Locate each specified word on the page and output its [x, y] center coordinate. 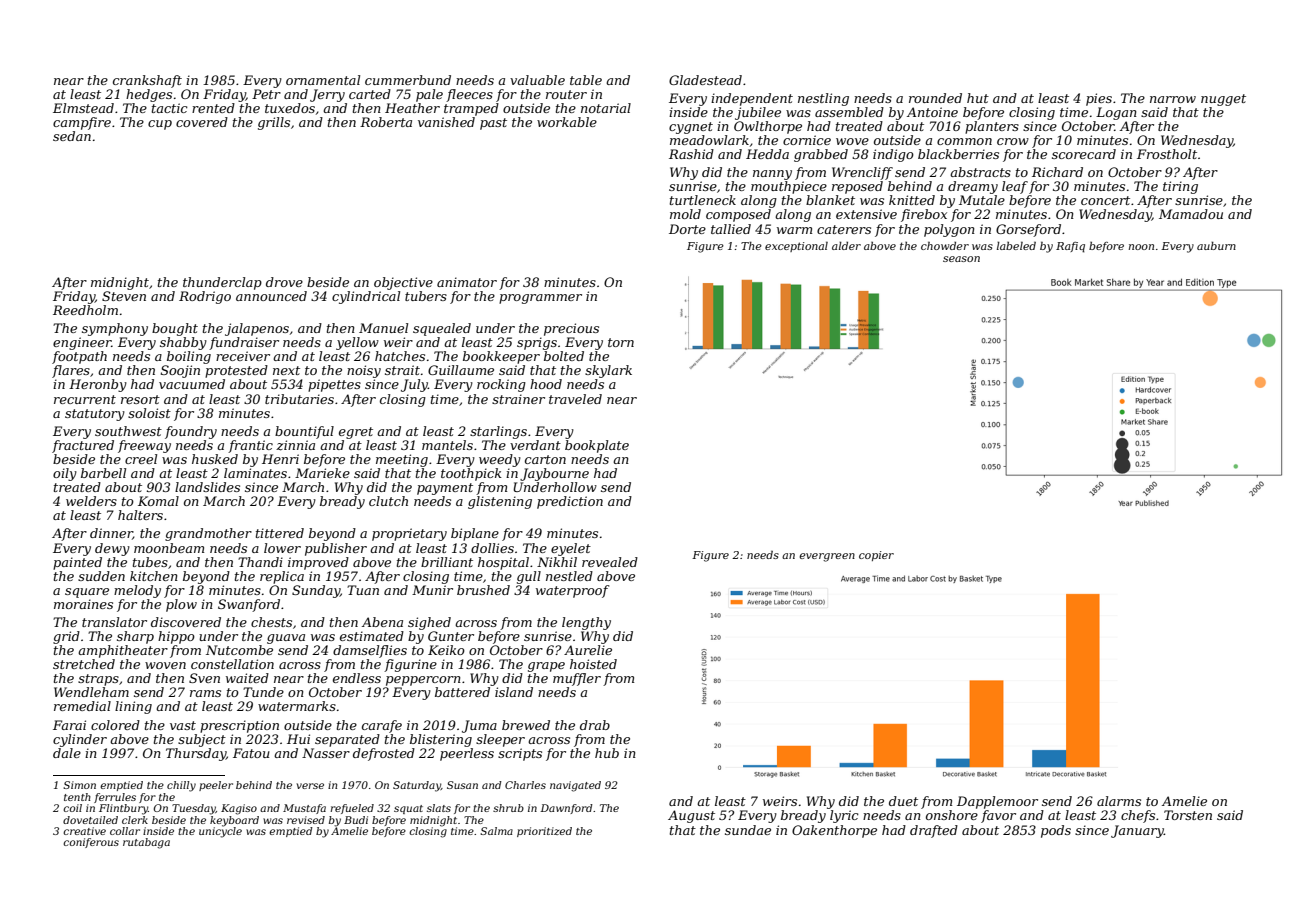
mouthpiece [789, 187]
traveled [575, 399]
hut [978, 98]
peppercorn [423, 681]
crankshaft [147, 81]
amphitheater [123, 651]
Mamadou [1191, 214]
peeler [216, 786]
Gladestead [705, 80]
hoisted [593, 664]
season [961, 259]
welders [91, 501]
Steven [124, 296]
